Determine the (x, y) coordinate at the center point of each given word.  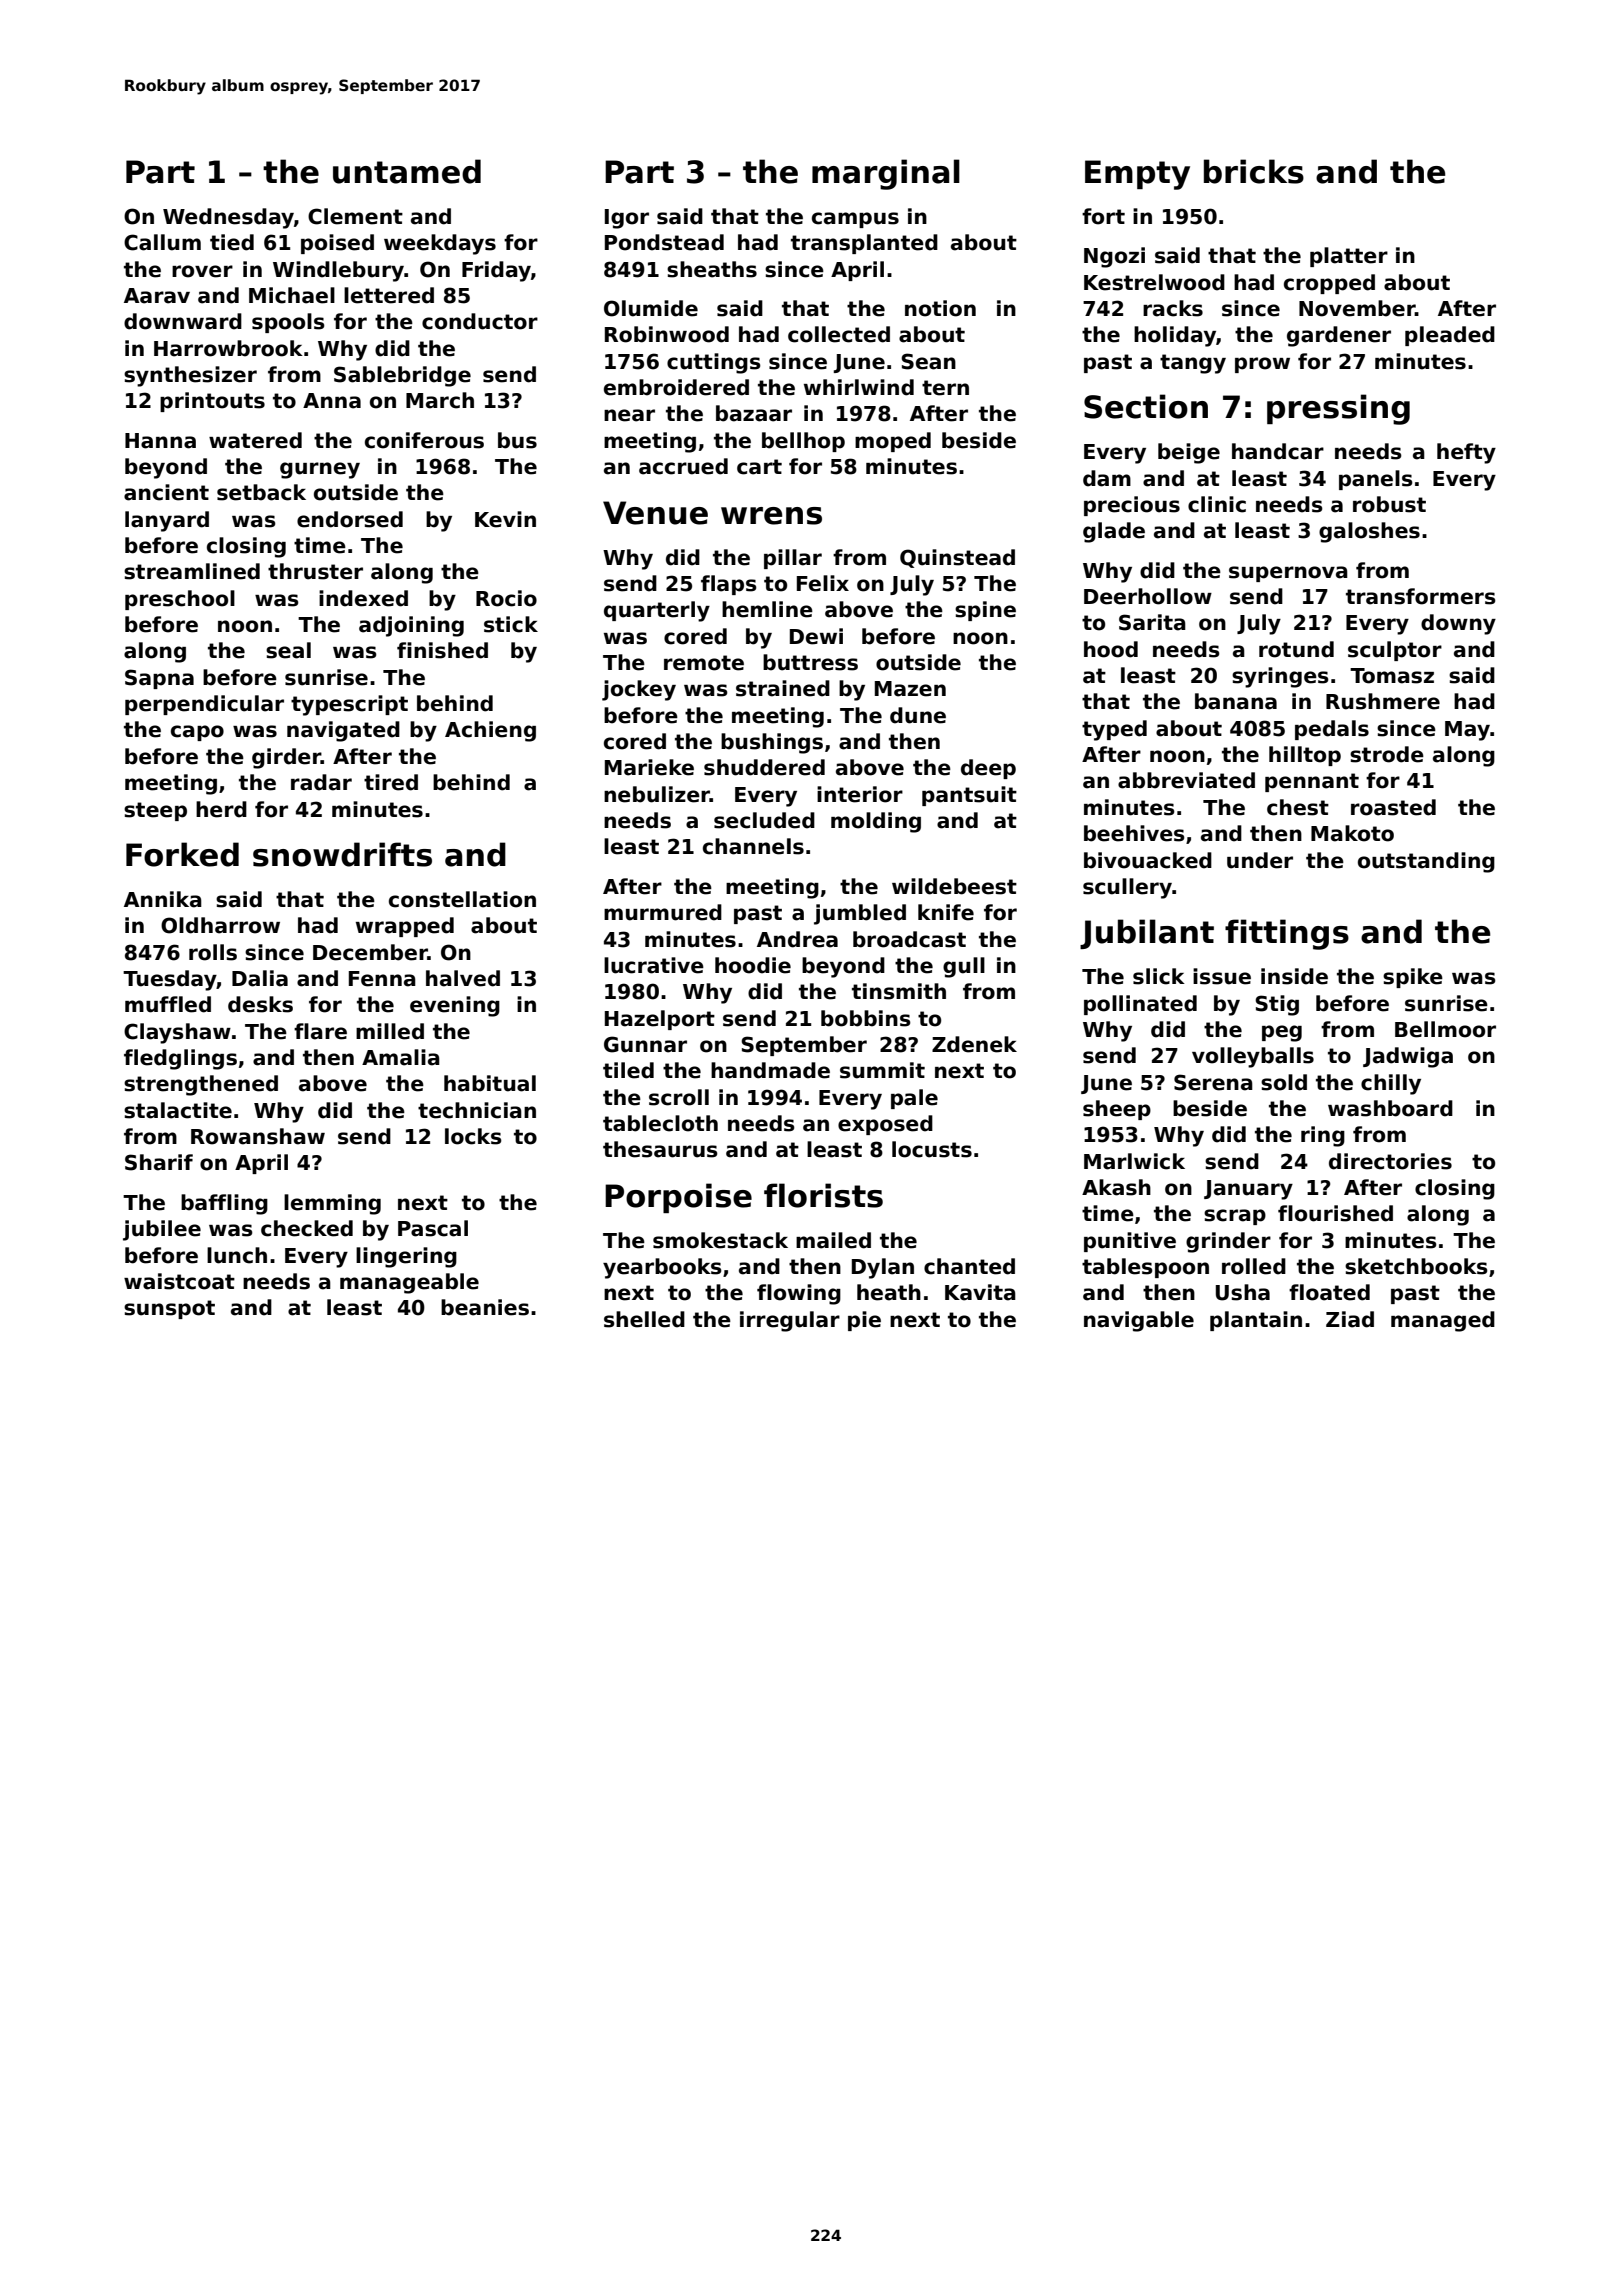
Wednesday (228, 218)
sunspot (169, 1309)
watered (255, 440)
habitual (490, 1083)
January (1248, 1190)
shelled (644, 1319)
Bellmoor (1445, 1029)
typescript (349, 705)
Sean (928, 361)
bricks (1254, 171)
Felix (823, 583)
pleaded (1450, 336)
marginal (886, 174)
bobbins (866, 1018)
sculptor (1395, 651)
